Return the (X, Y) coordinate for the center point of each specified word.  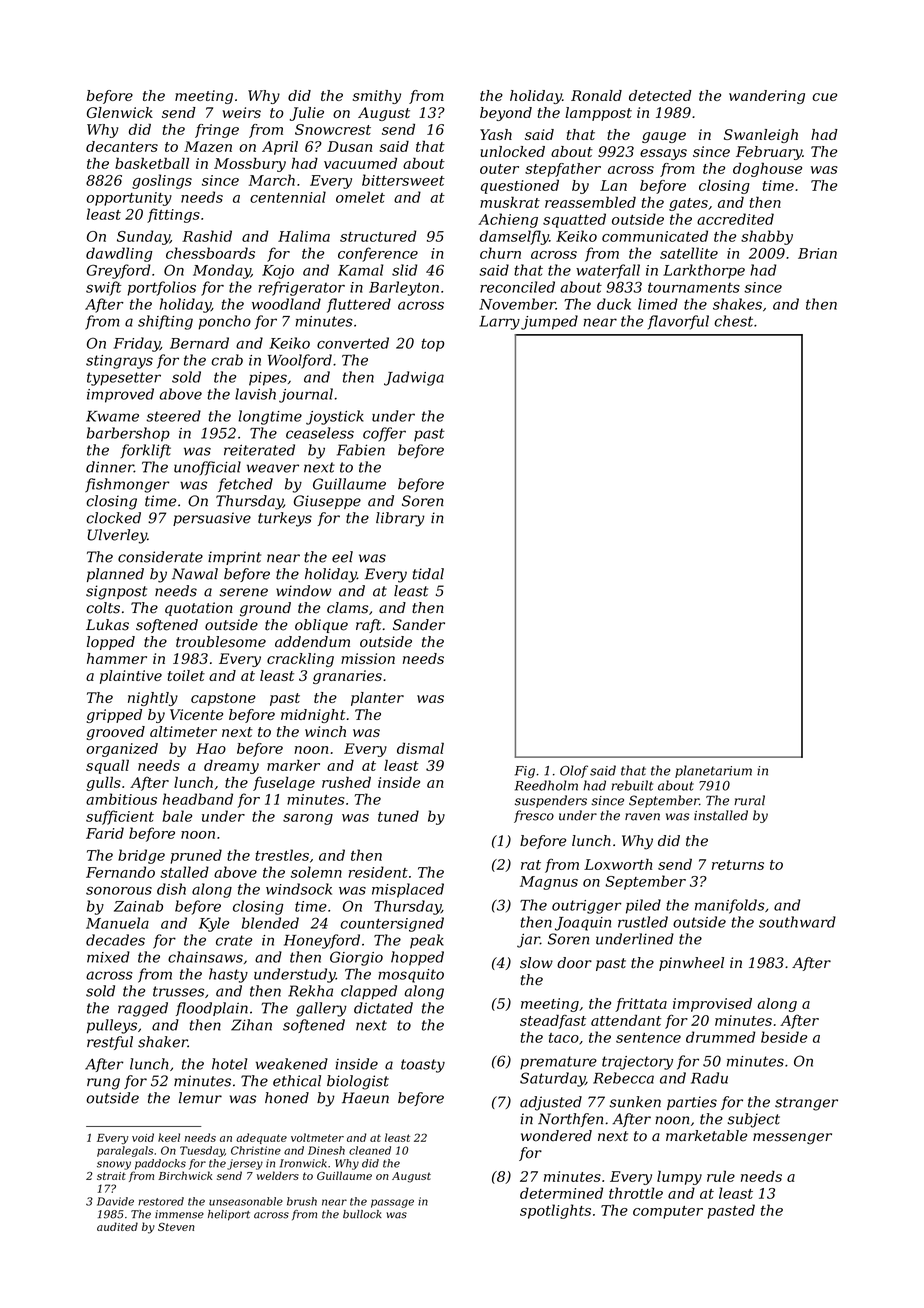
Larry (499, 323)
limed (658, 304)
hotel (229, 1064)
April (280, 148)
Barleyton (404, 288)
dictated (383, 1008)
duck (614, 304)
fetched (245, 485)
